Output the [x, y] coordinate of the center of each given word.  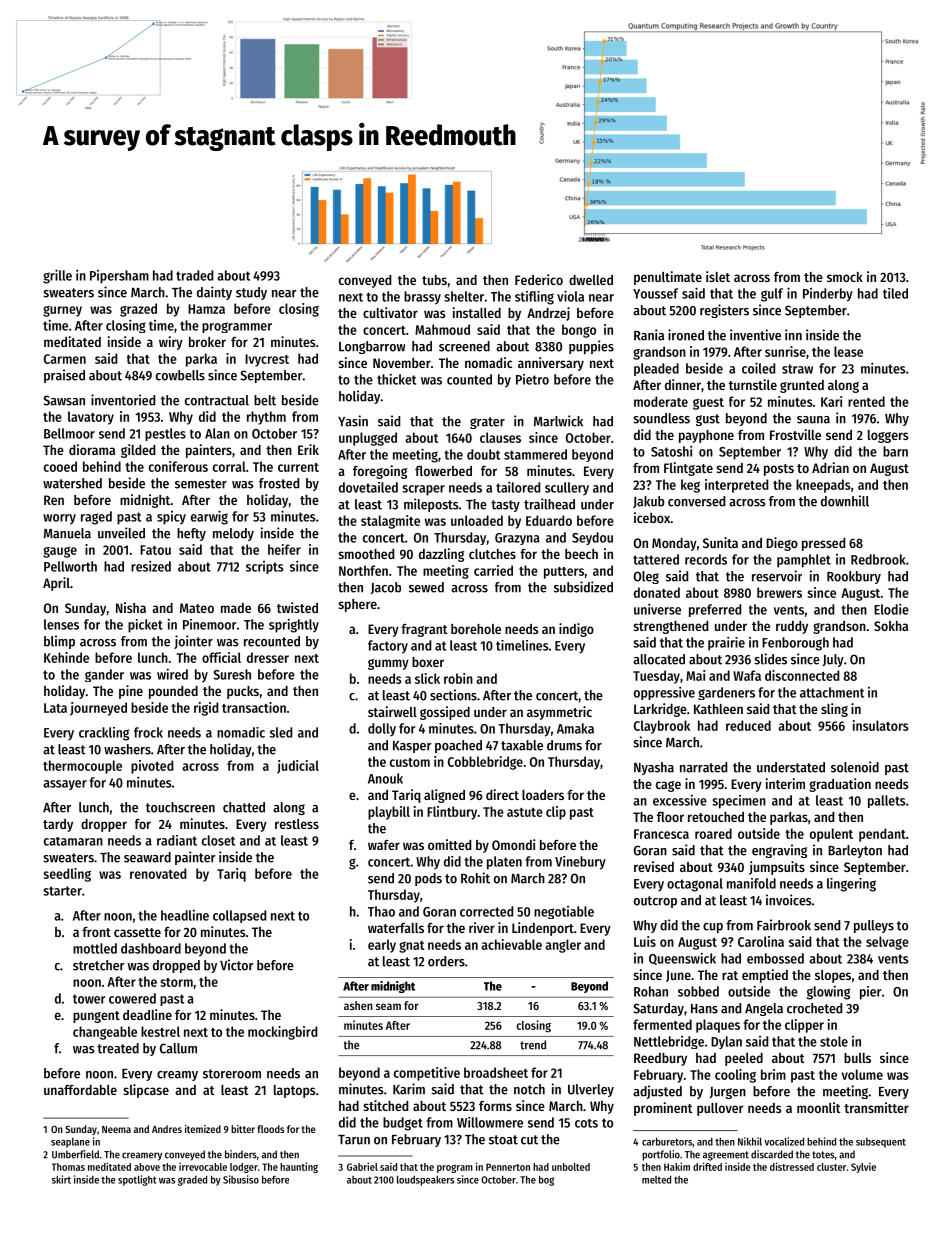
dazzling [441, 555]
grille [57, 276]
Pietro [532, 379]
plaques [718, 1026]
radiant [177, 840]
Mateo [197, 608]
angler [563, 946]
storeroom [232, 1074]
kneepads [823, 486]
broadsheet [496, 1072]
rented [866, 401]
